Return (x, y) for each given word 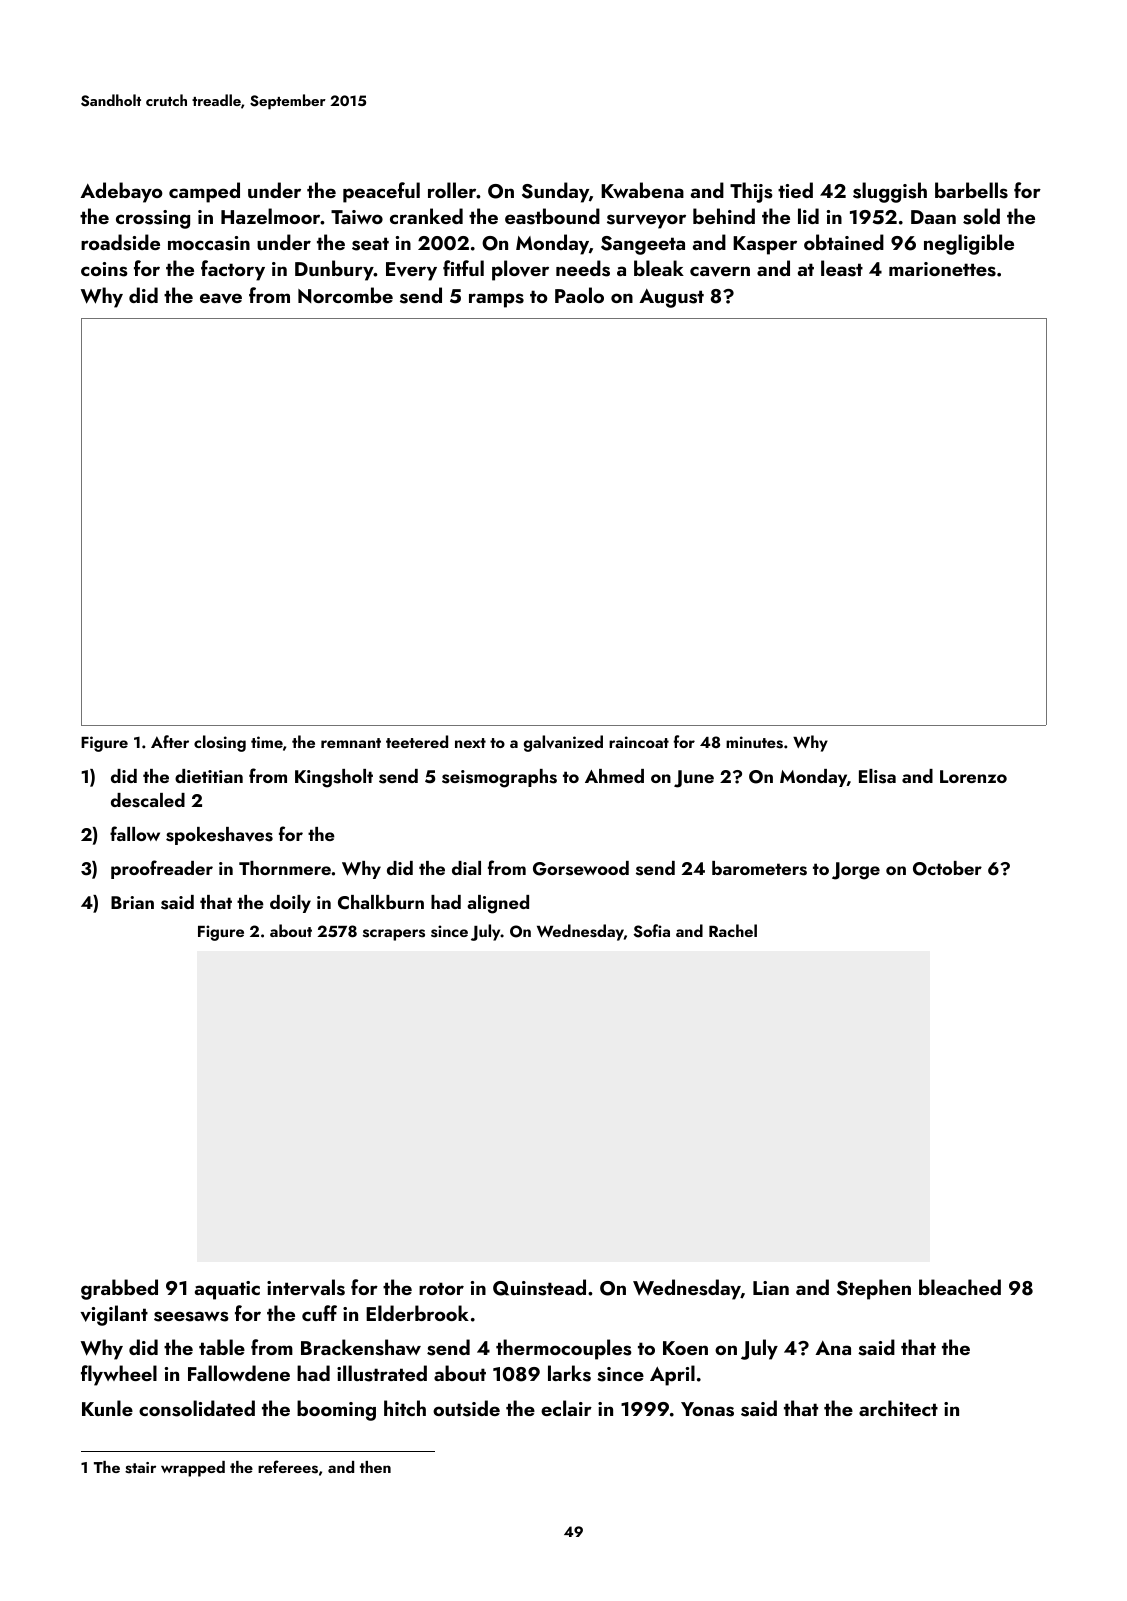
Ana (833, 1348)
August (671, 298)
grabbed (119, 1289)
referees (288, 1467)
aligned (498, 904)
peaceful (381, 192)
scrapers (394, 935)
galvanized (563, 743)
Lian (771, 1288)
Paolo (579, 295)
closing (220, 743)
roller (452, 190)
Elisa (877, 776)
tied (795, 190)
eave (221, 298)
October (947, 868)
